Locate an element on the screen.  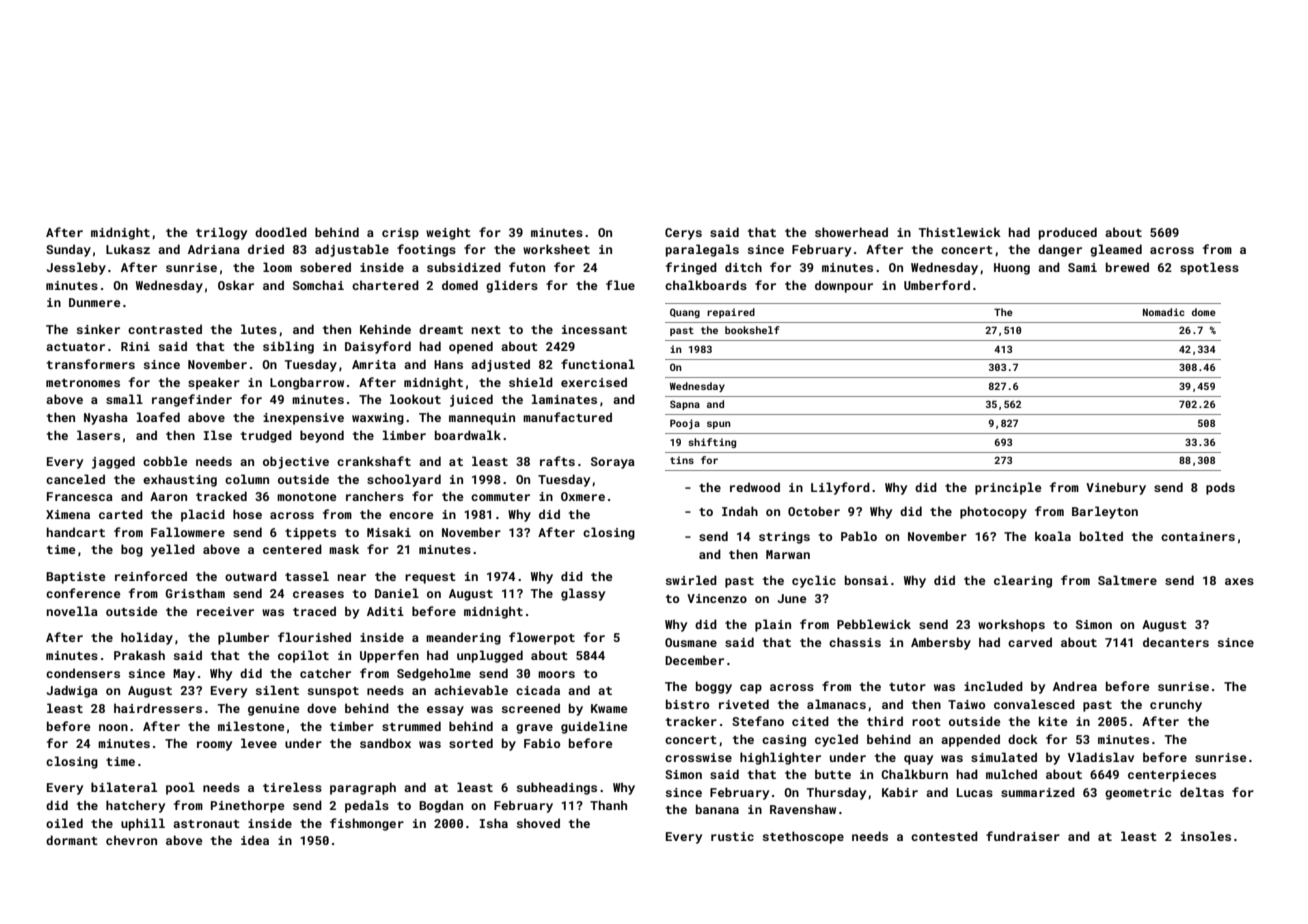
exercised is located at coordinates (594, 382).
